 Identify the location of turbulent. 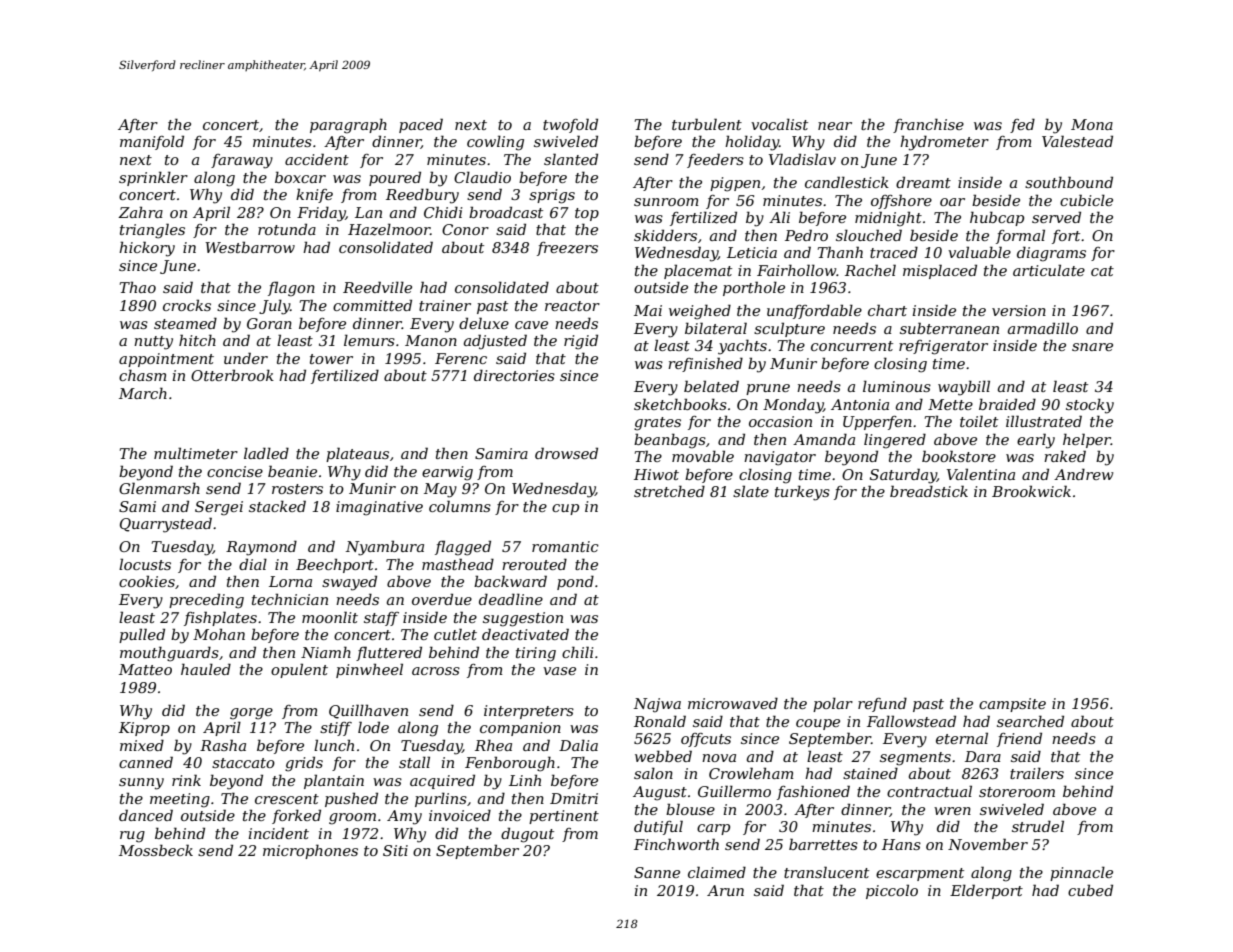
(707, 124).
